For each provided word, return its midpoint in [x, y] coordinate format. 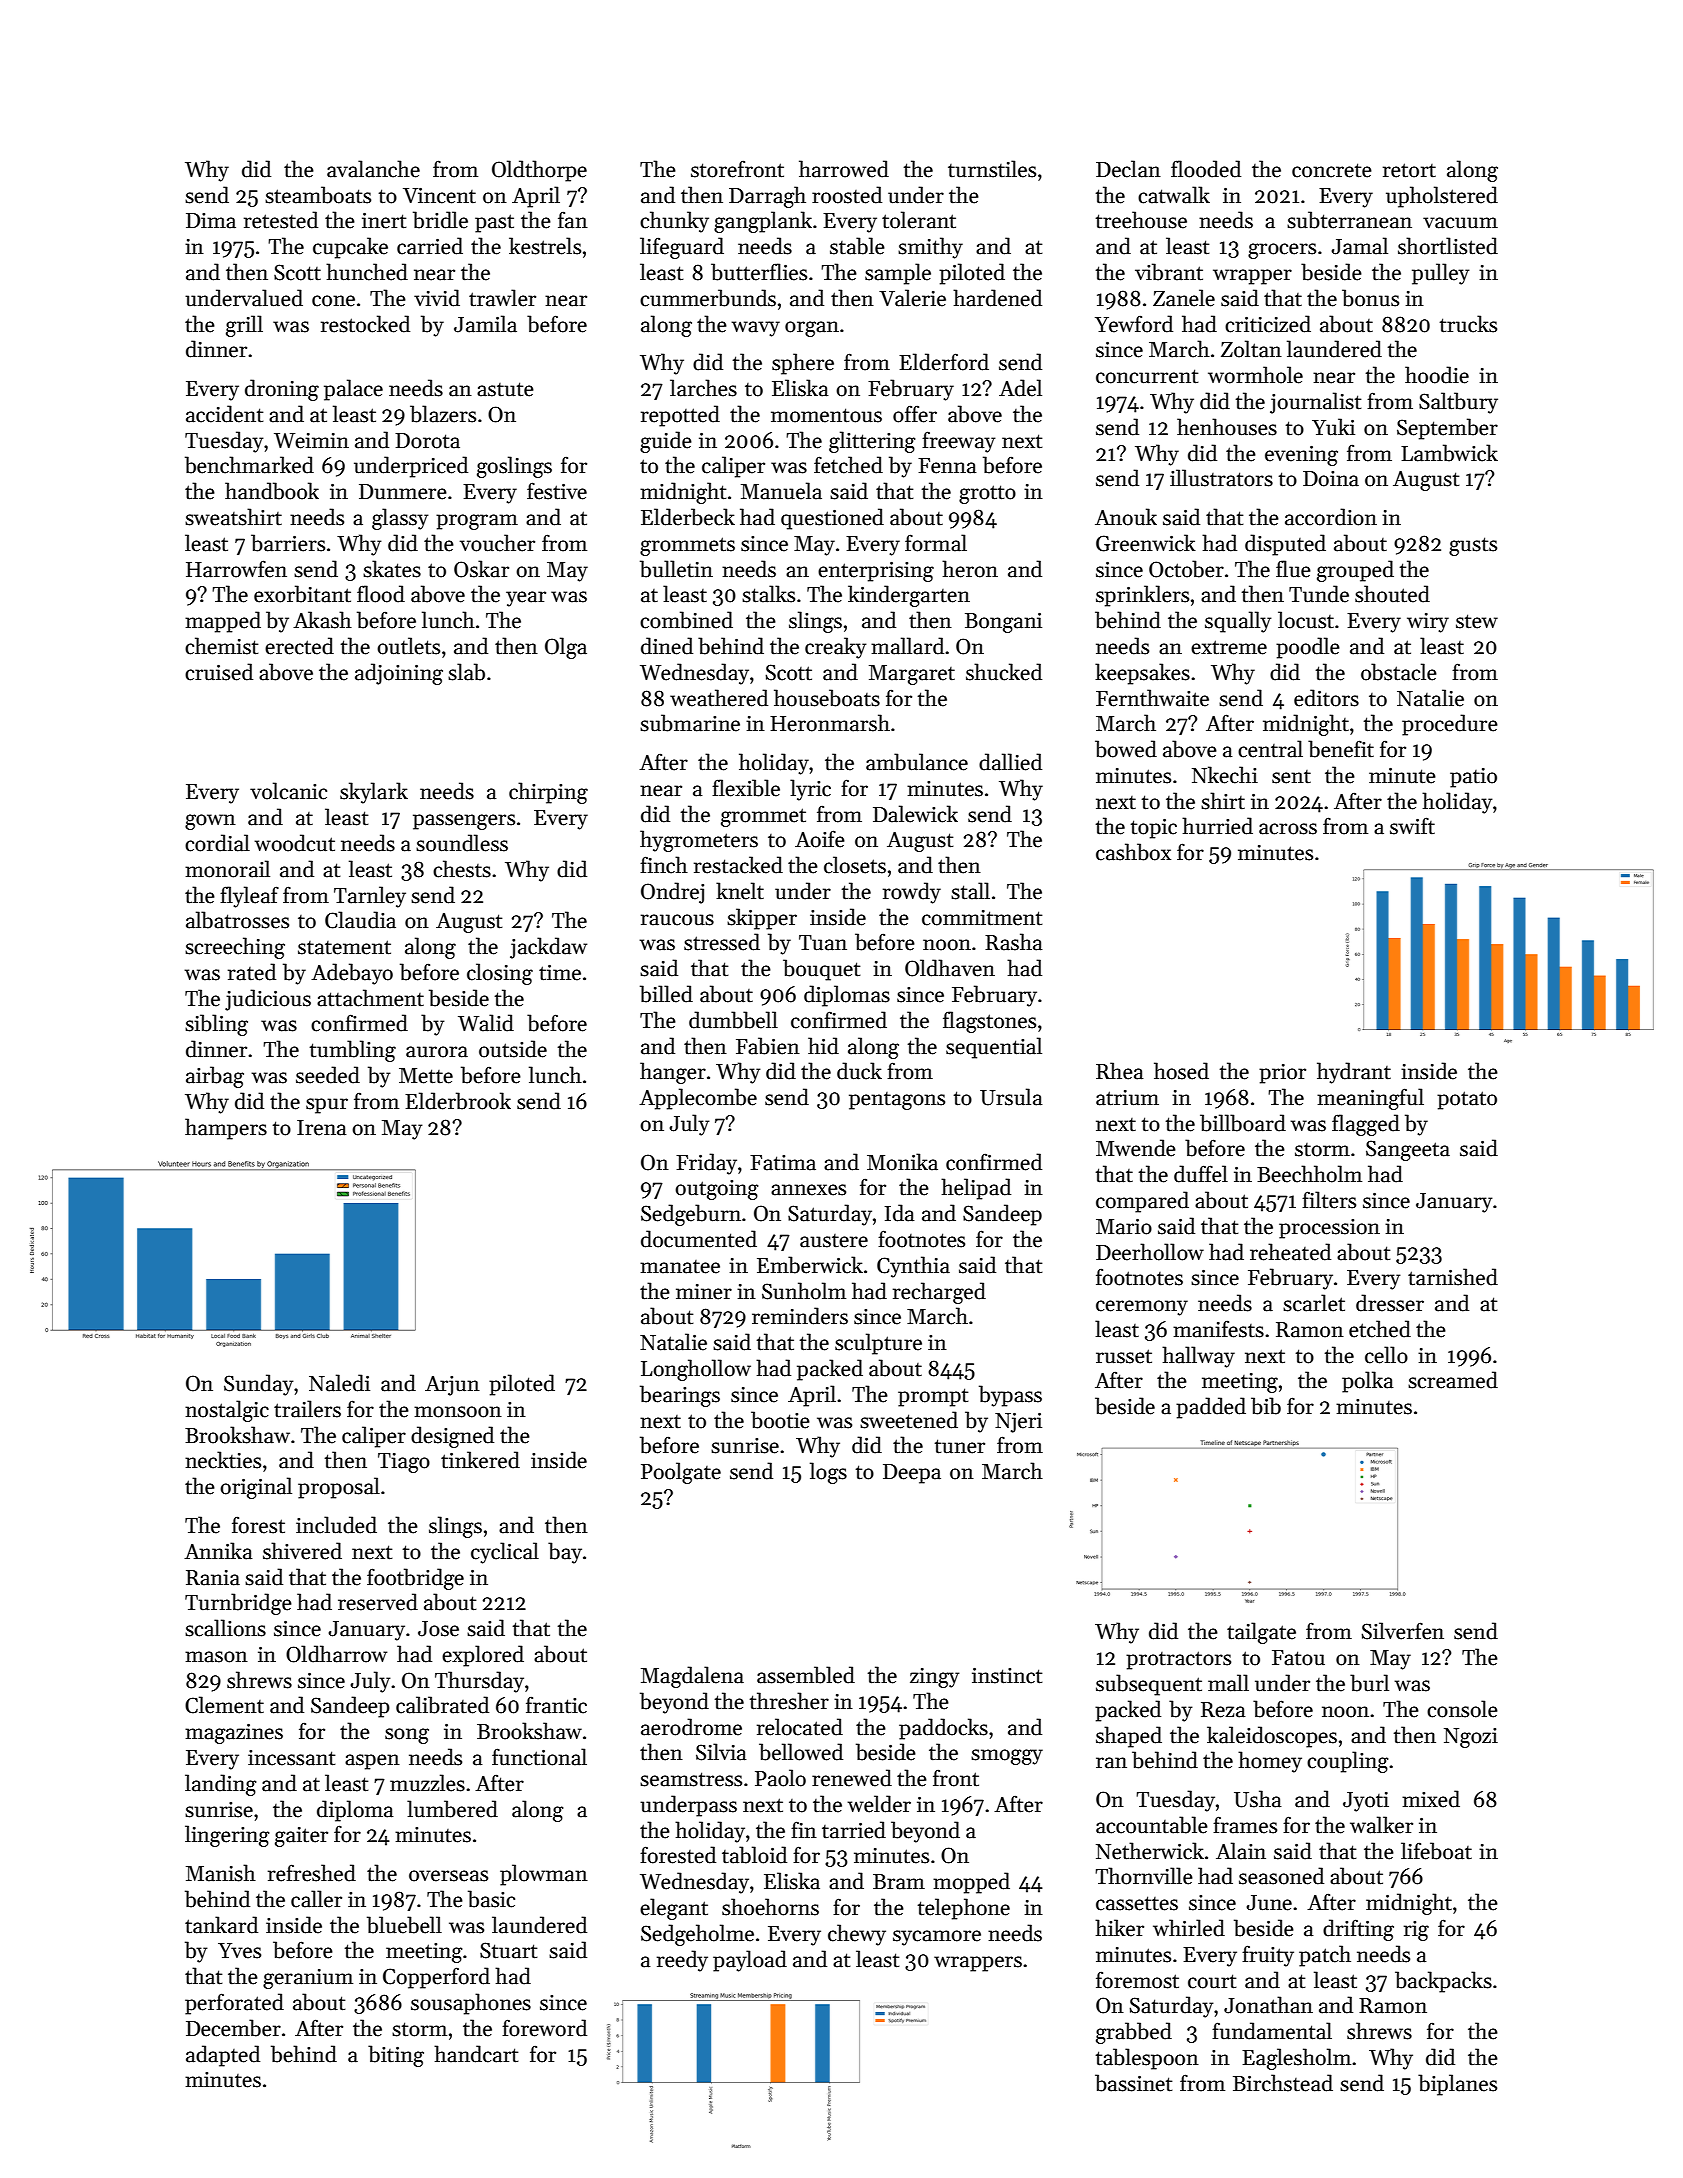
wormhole [1255, 375]
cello [1386, 1355]
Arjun [452, 1386]
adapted [223, 2056]
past [494, 223]
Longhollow [696, 1370]
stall [970, 891]
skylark [374, 793]
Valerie [912, 298]
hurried [1217, 826]
